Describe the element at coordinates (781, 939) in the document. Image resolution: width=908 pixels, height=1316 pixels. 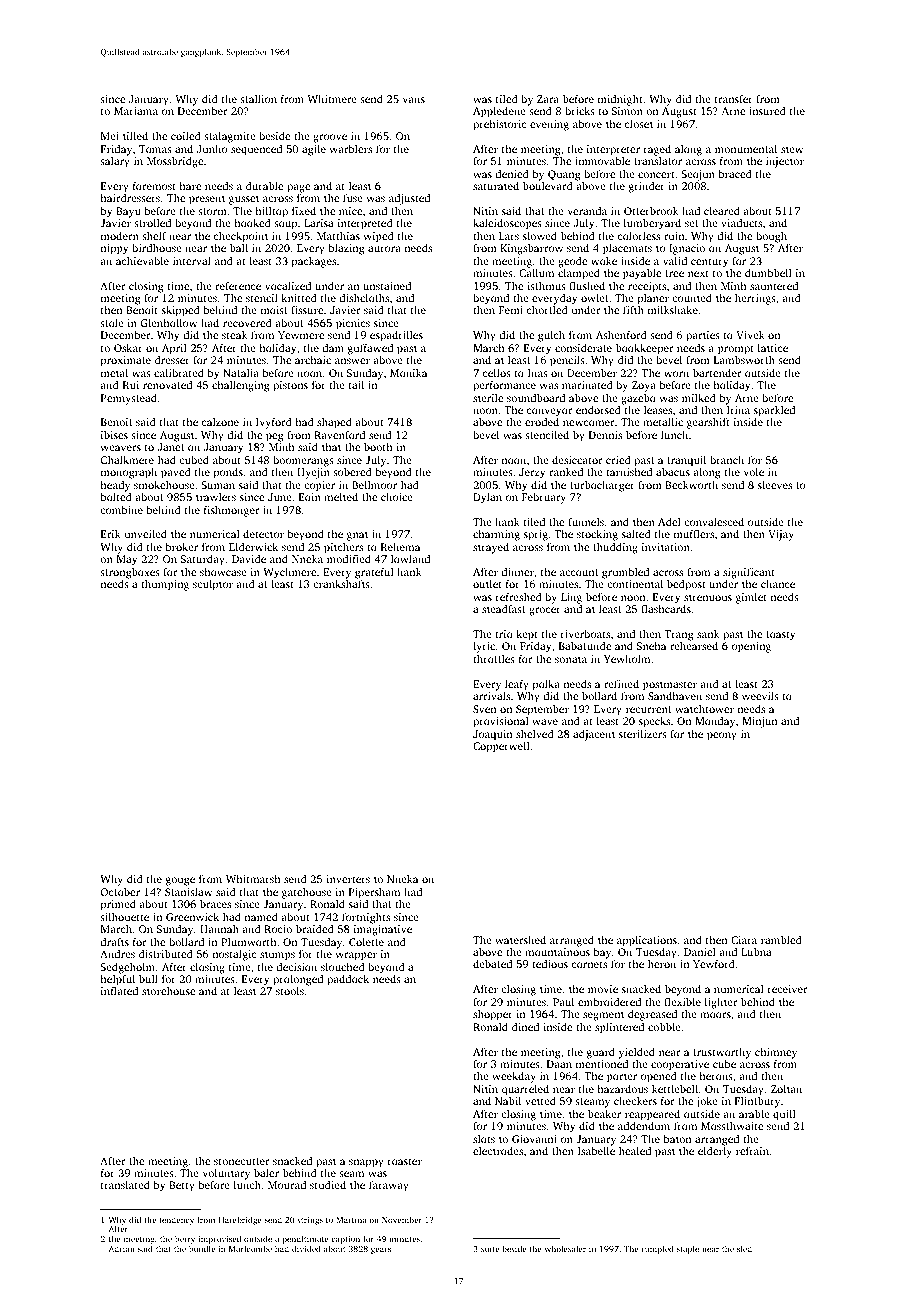
I see `rambled` at that location.
